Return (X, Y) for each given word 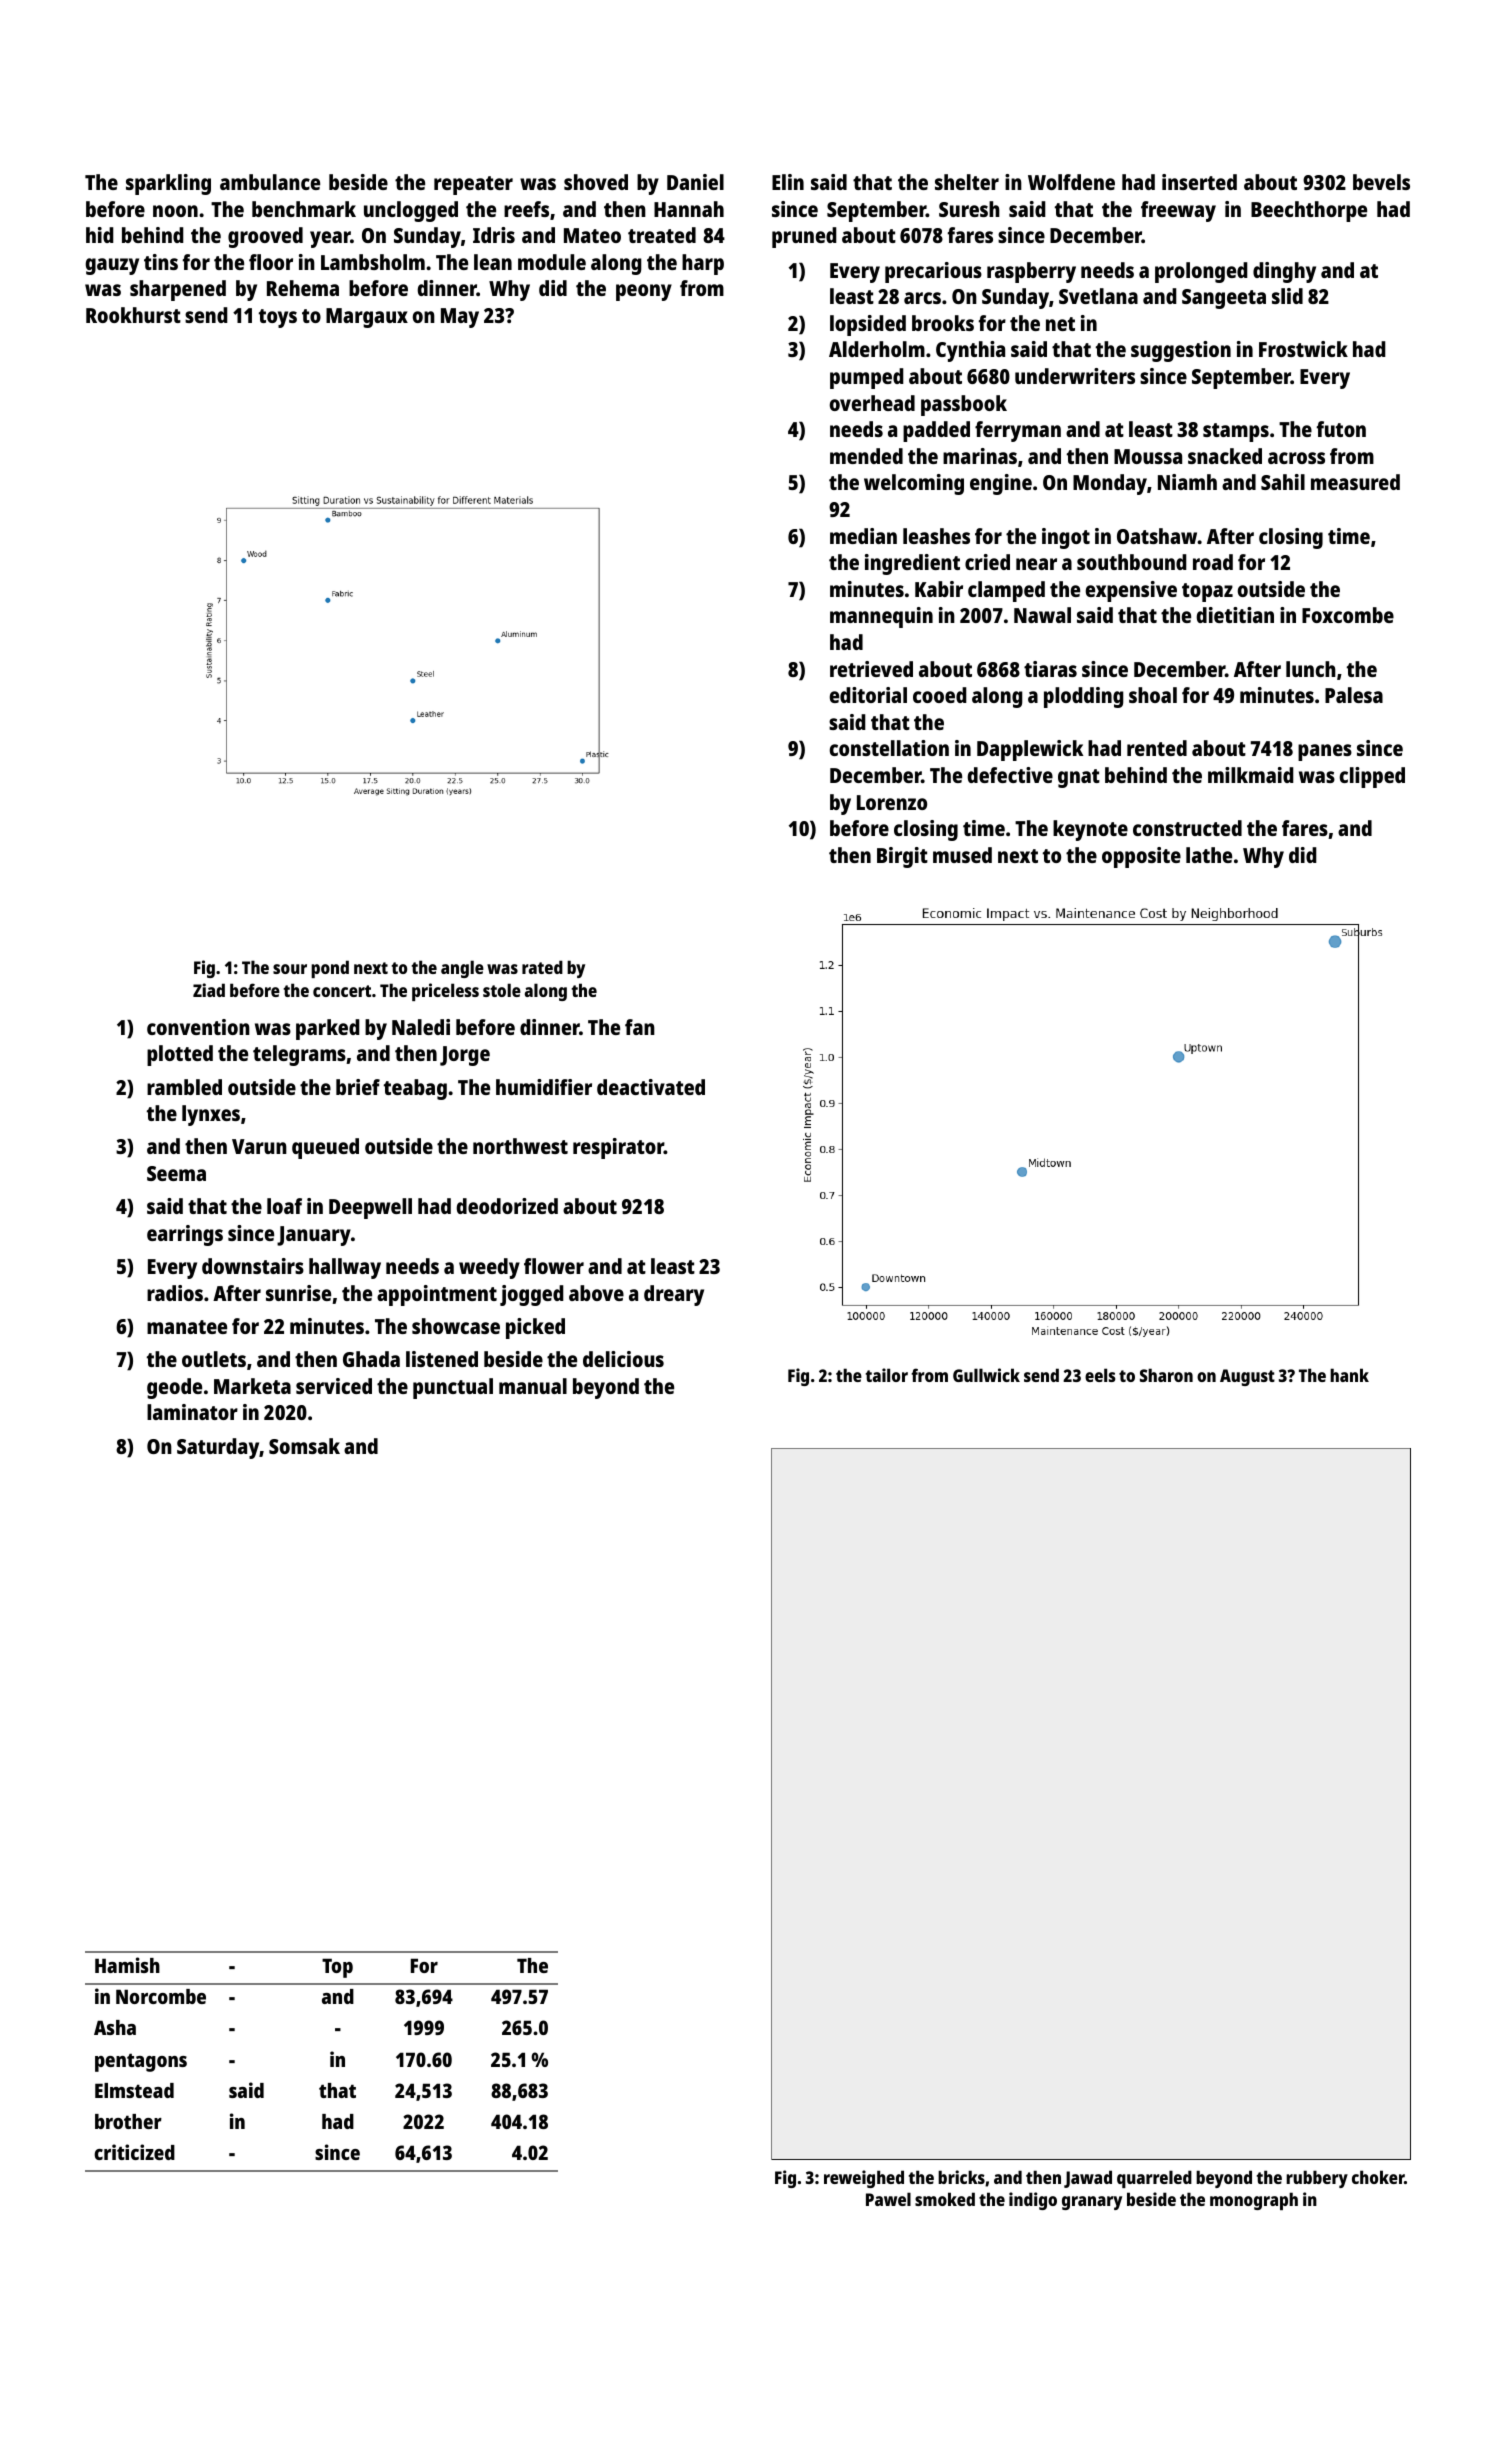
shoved (596, 182)
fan (640, 1027)
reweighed (864, 2179)
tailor (887, 1375)
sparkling (168, 184)
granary (1092, 2203)
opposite (1141, 857)
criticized (134, 2152)
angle (462, 969)
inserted (1199, 182)
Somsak (304, 1446)
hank (1349, 1375)
